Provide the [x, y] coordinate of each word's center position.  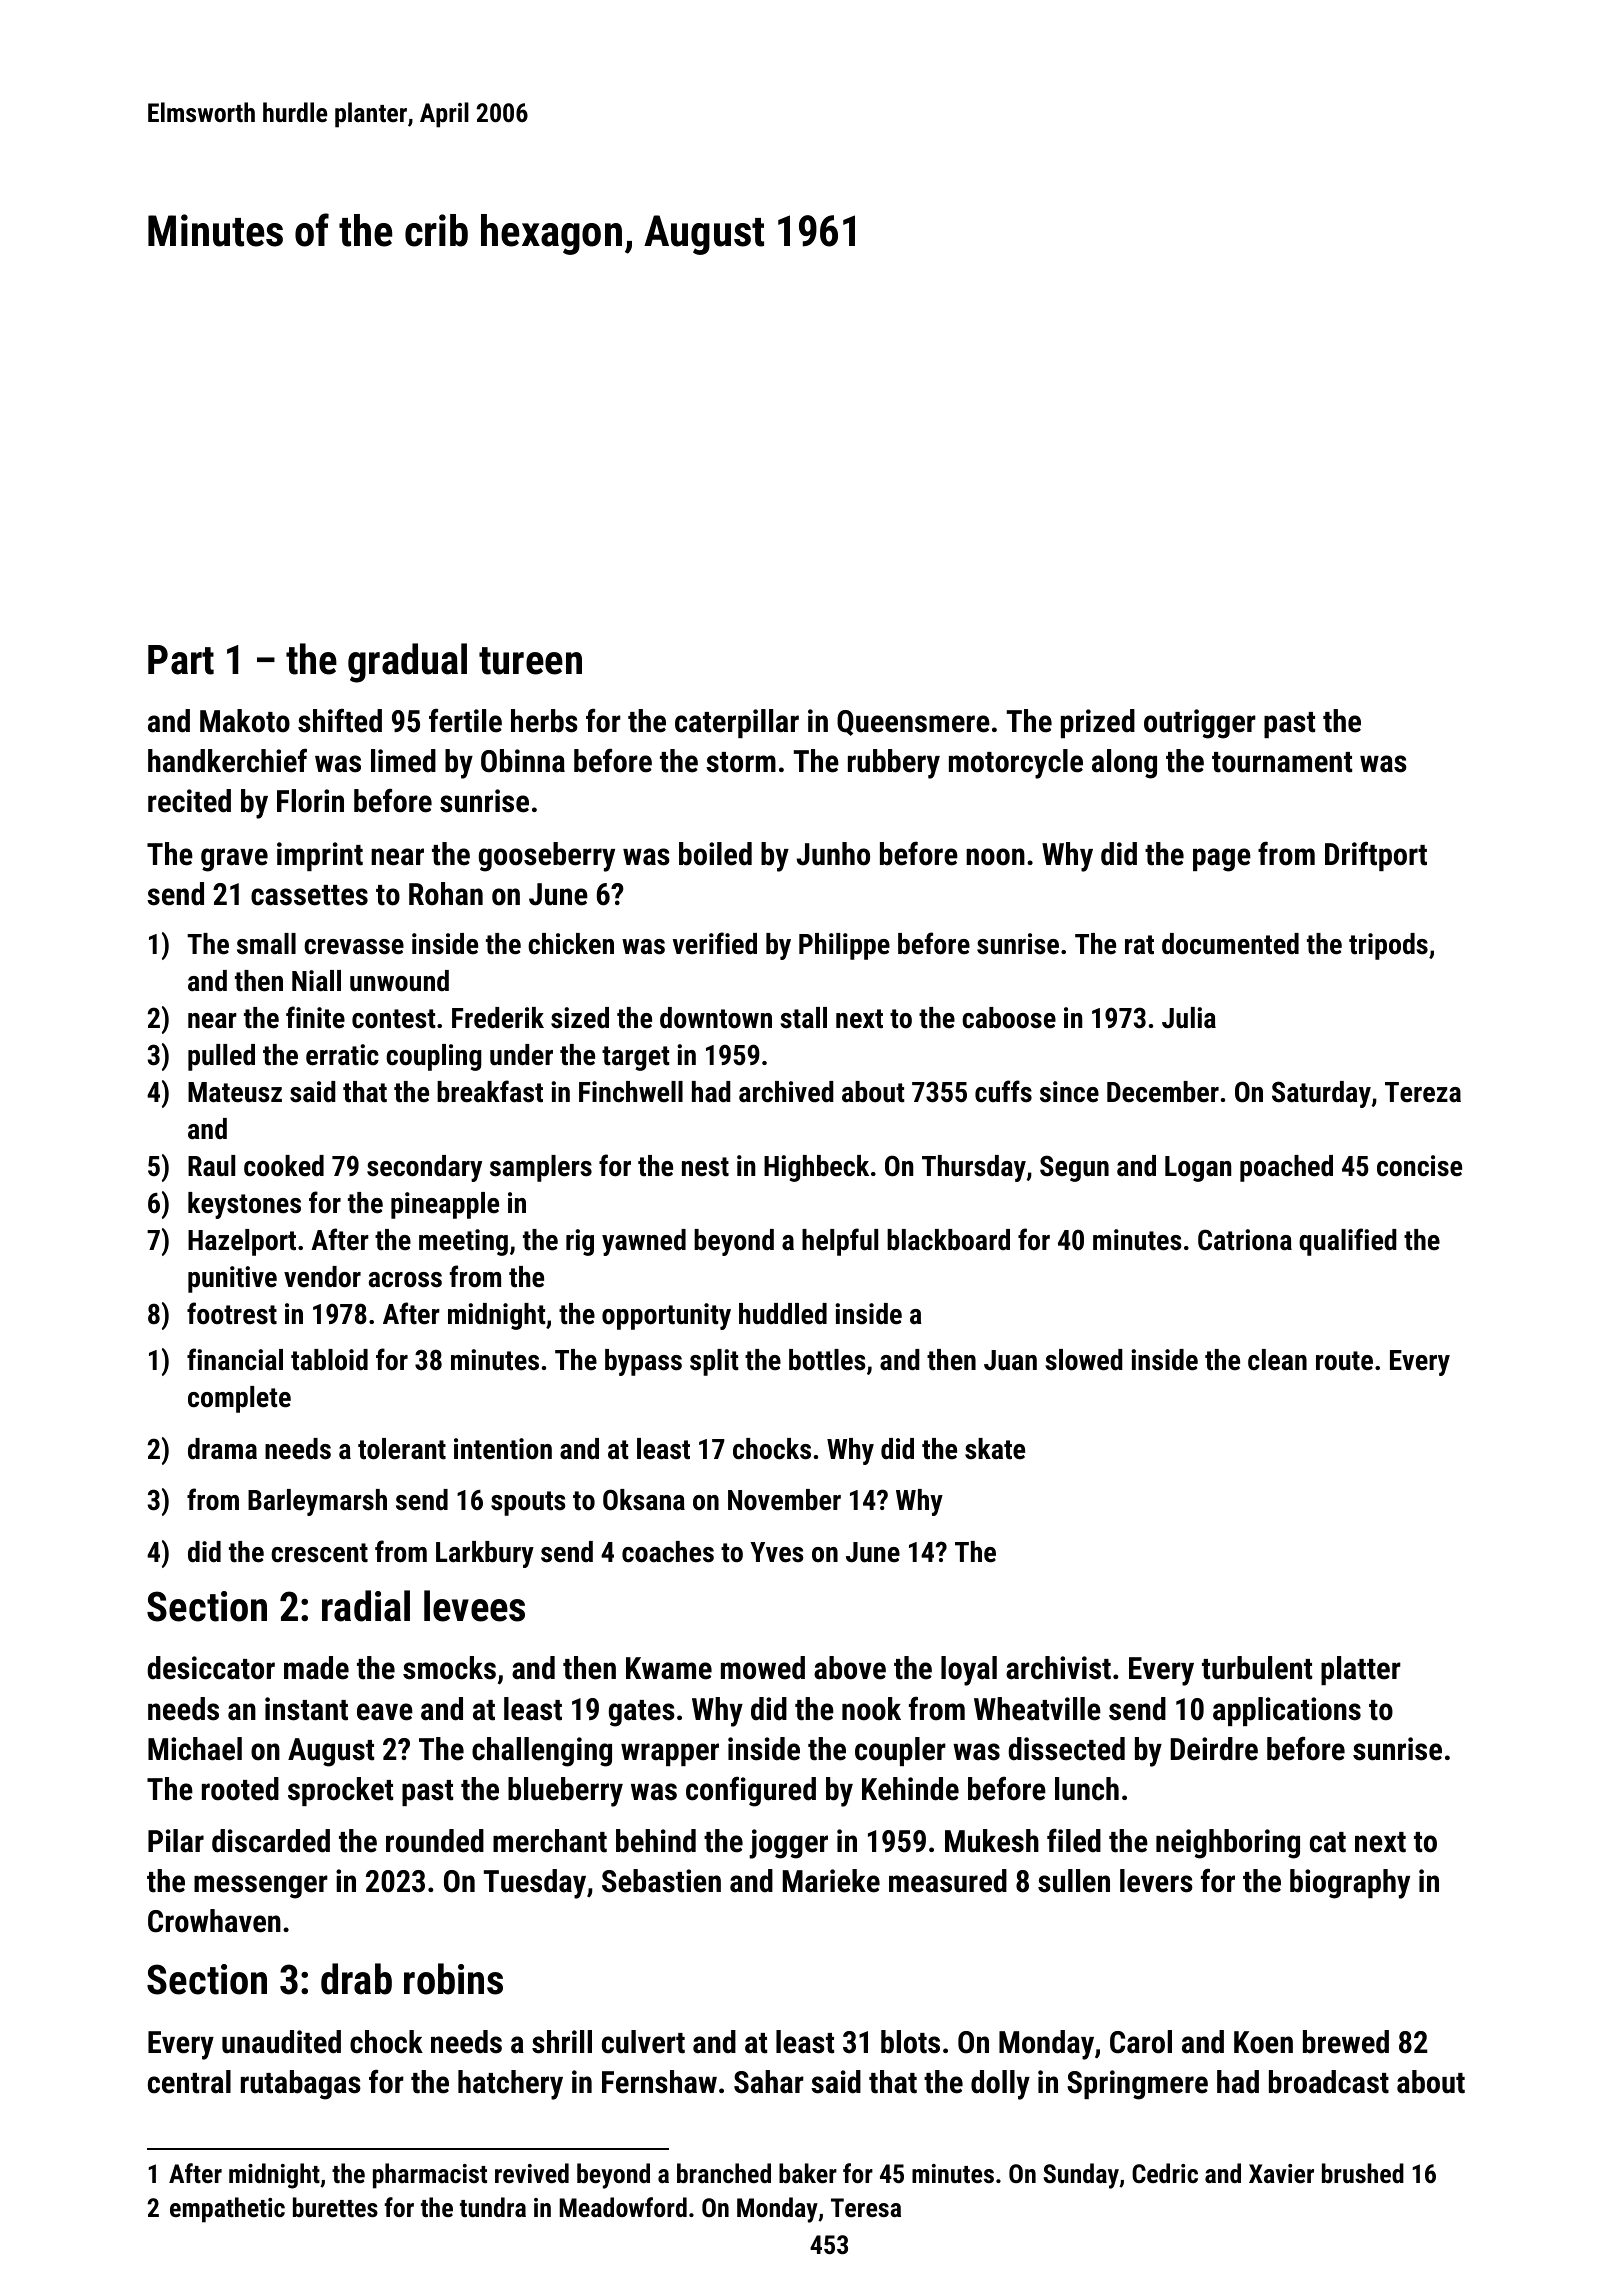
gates [642, 1713]
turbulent [1257, 1668]
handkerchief [227, 760]
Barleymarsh [317, 1502]
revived [532, 2173]
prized [1098, 723]
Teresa [866, 2207]
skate [995, 1449]
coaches [668, 1552]
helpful [840, 1242]
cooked [284, 1166]
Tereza [1423, 1092]
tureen [530, 661]
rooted [240, 1789]
